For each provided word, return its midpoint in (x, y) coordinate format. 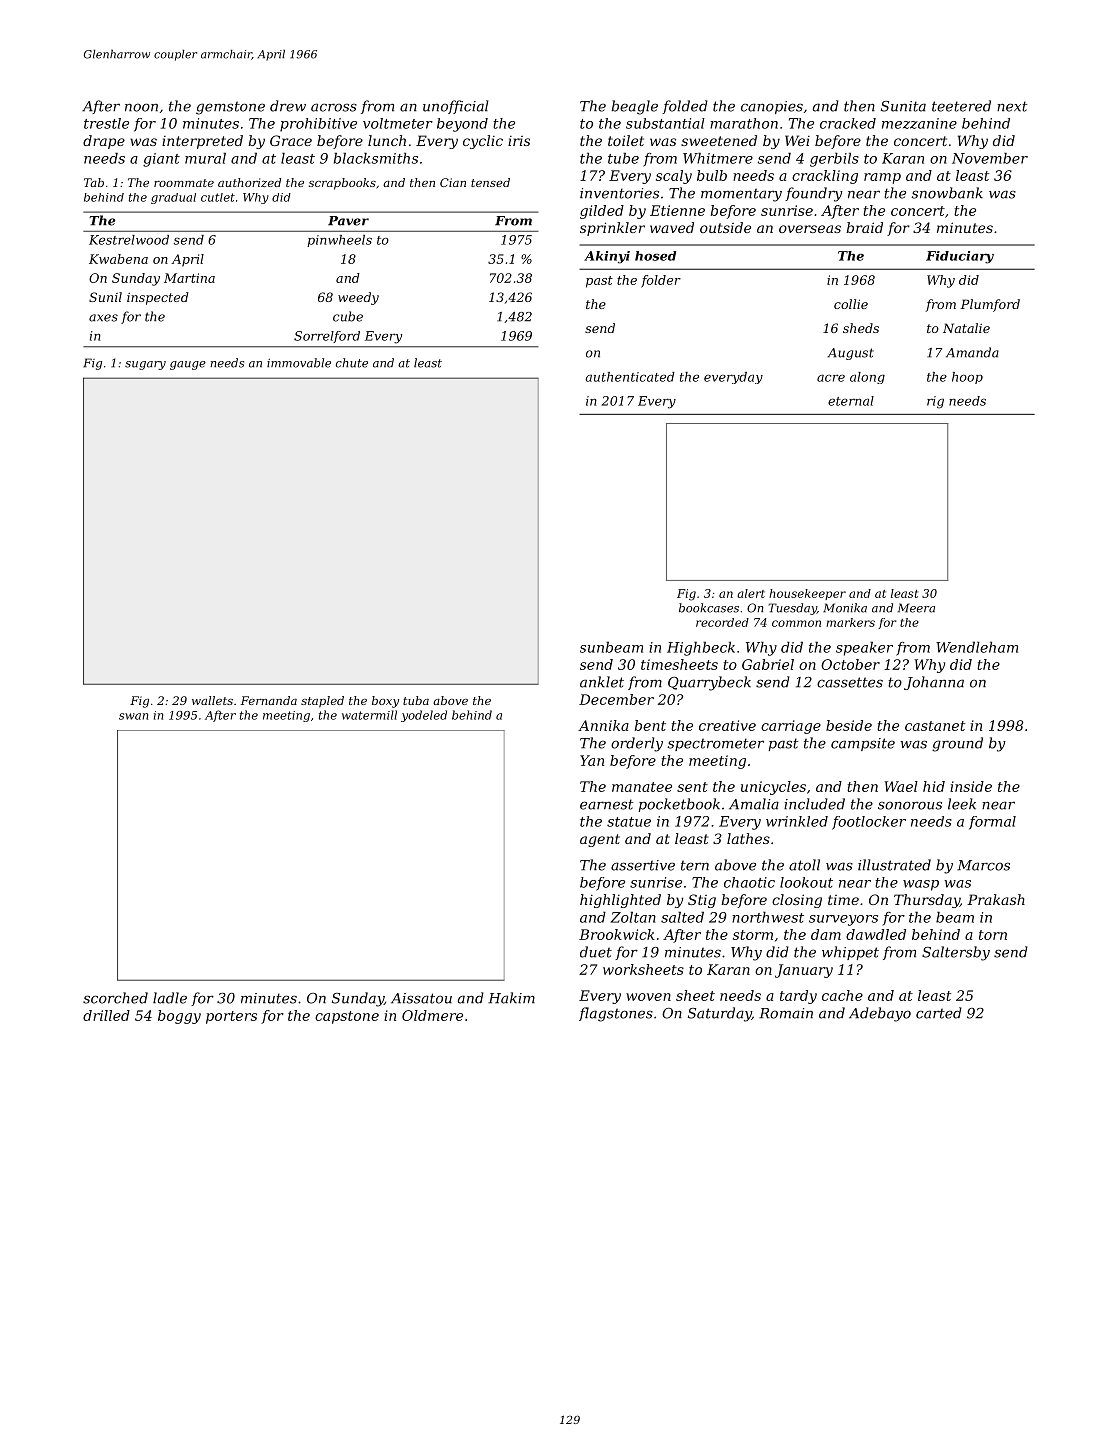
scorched (115, 998)
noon (141, 107)
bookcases (709, 608)
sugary (145, 365)
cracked (848, 123)
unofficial (456, 107)
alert (751, 593)
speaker (864, 648)
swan (133, 716)
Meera (916, 608)
